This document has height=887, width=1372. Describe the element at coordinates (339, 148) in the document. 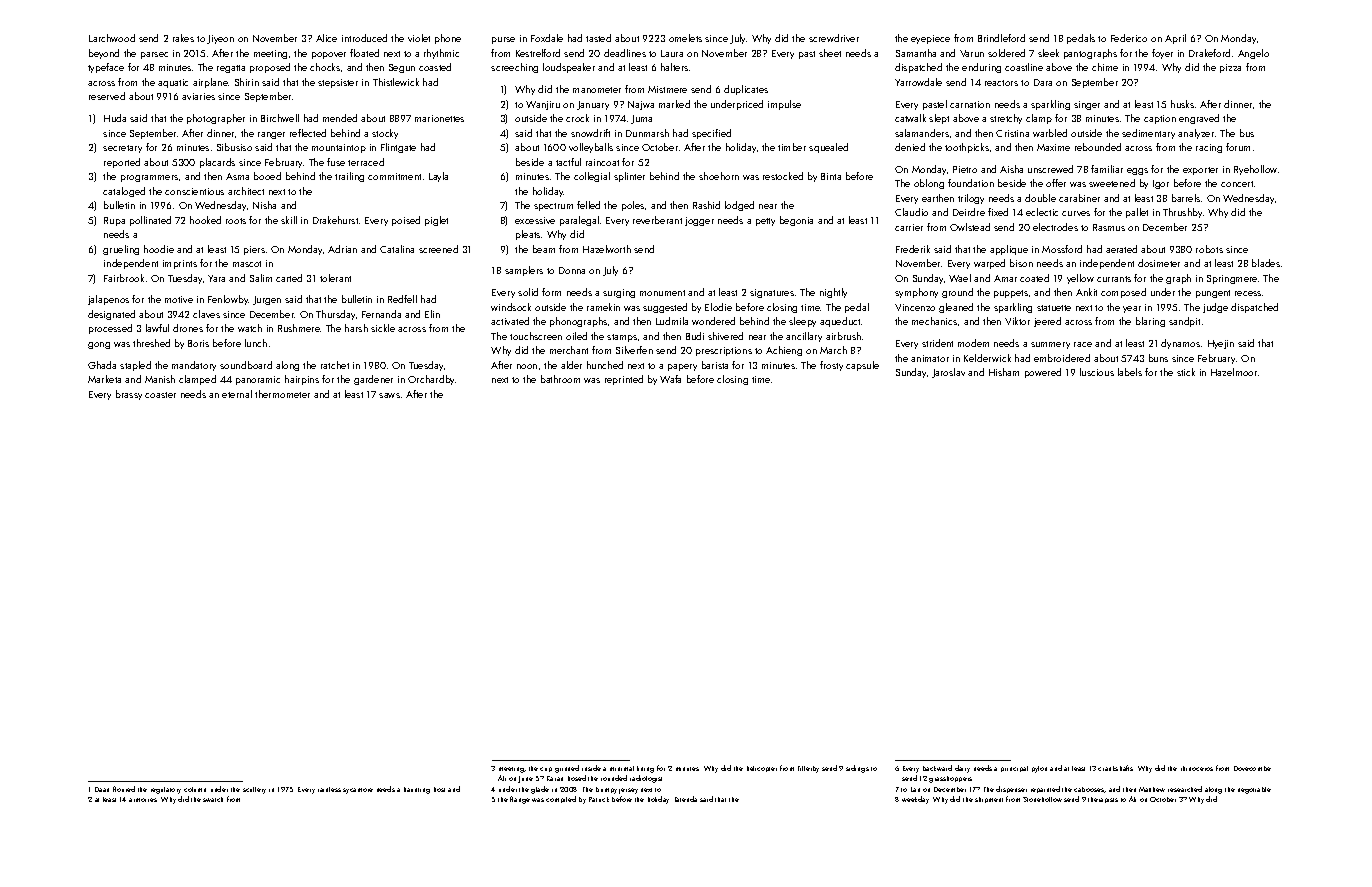

I see `mountaintop` at that location.
